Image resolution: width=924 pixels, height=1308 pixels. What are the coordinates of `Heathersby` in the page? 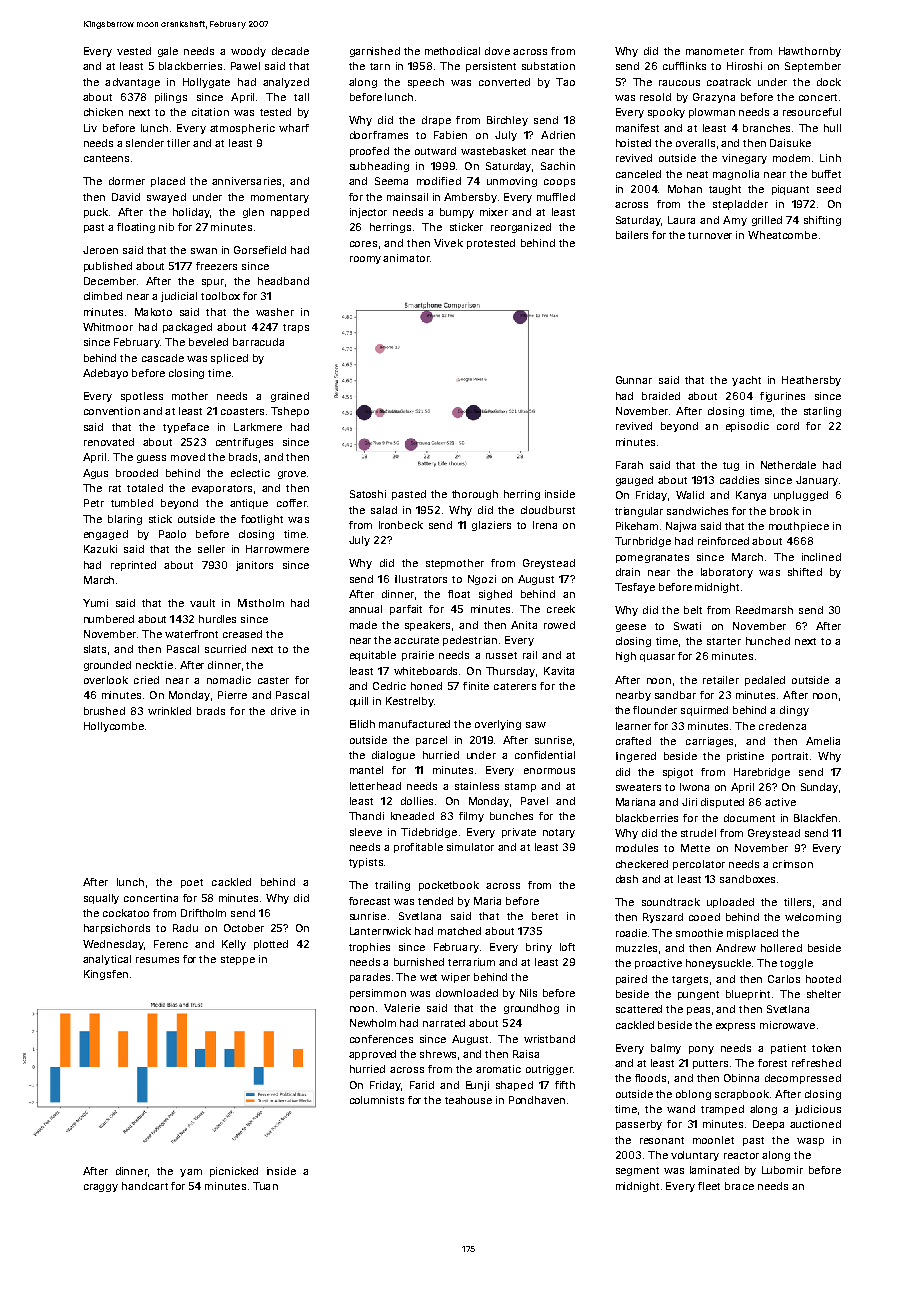 It's located at (811, 381).
